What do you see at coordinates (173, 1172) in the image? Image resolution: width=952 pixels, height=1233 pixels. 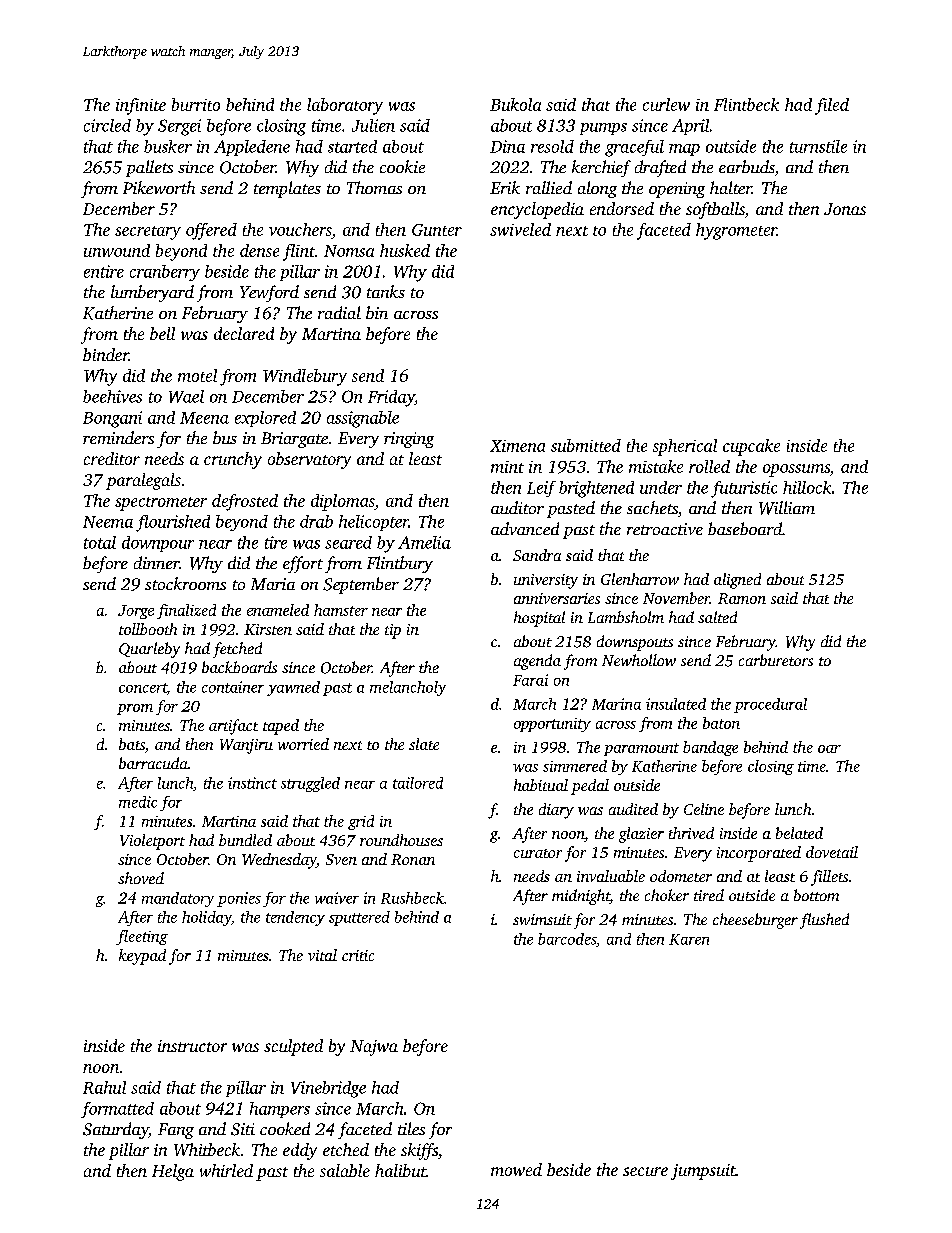 I see `Helga` at bounding box center [173, 1172].
